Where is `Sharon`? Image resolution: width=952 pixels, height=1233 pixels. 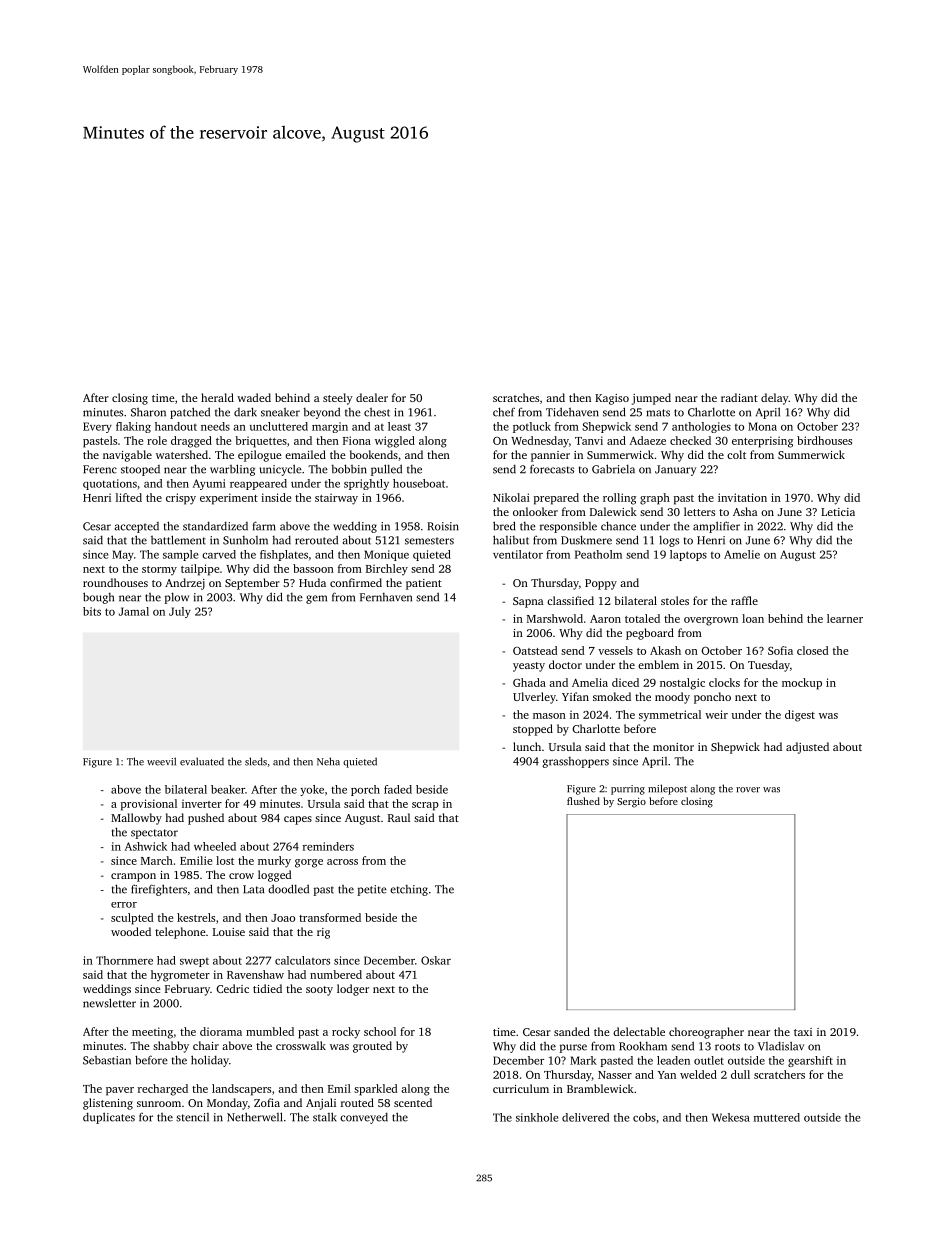
Sharon is located at coordinates (148, 412).
